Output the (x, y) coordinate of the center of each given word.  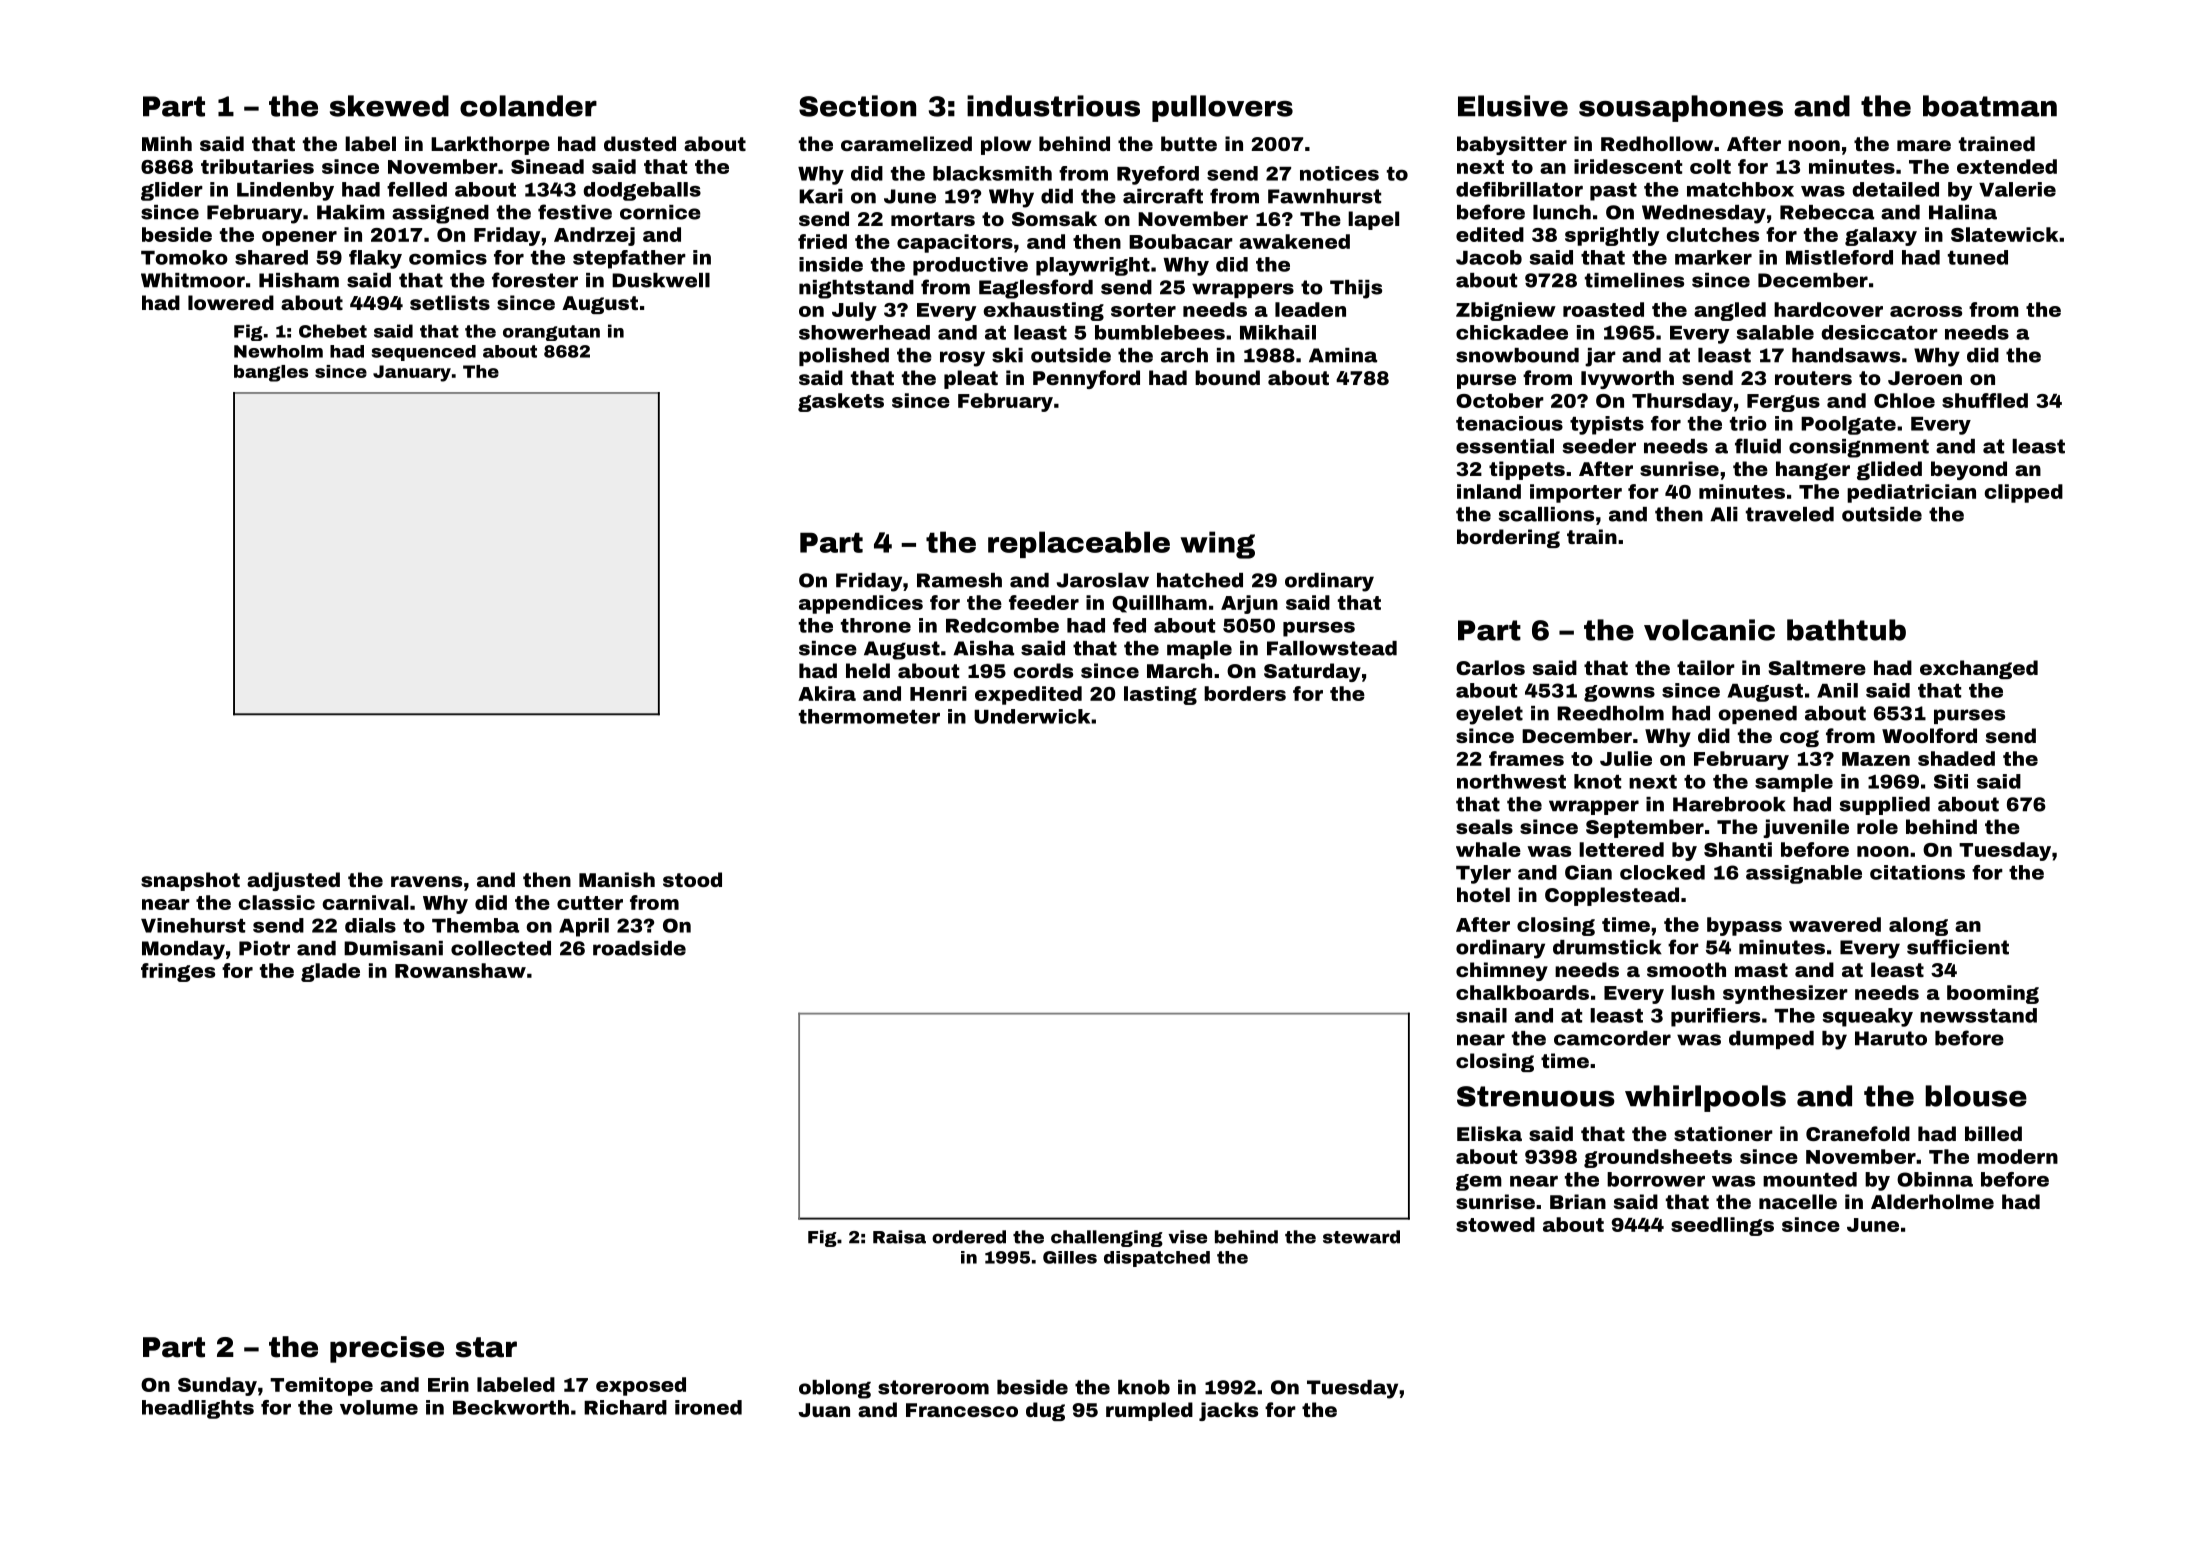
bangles (271, 373)
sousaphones (1681, 108)
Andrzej (594, 236)
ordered (969, 1237)
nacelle (1798, 1201)
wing (1218, 545)
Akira (827, 693)
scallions (1546, 514)
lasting (1160, 695)
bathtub (1846, 630)
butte (1189, 143)
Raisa (899, 1237)
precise (387, 1349)
